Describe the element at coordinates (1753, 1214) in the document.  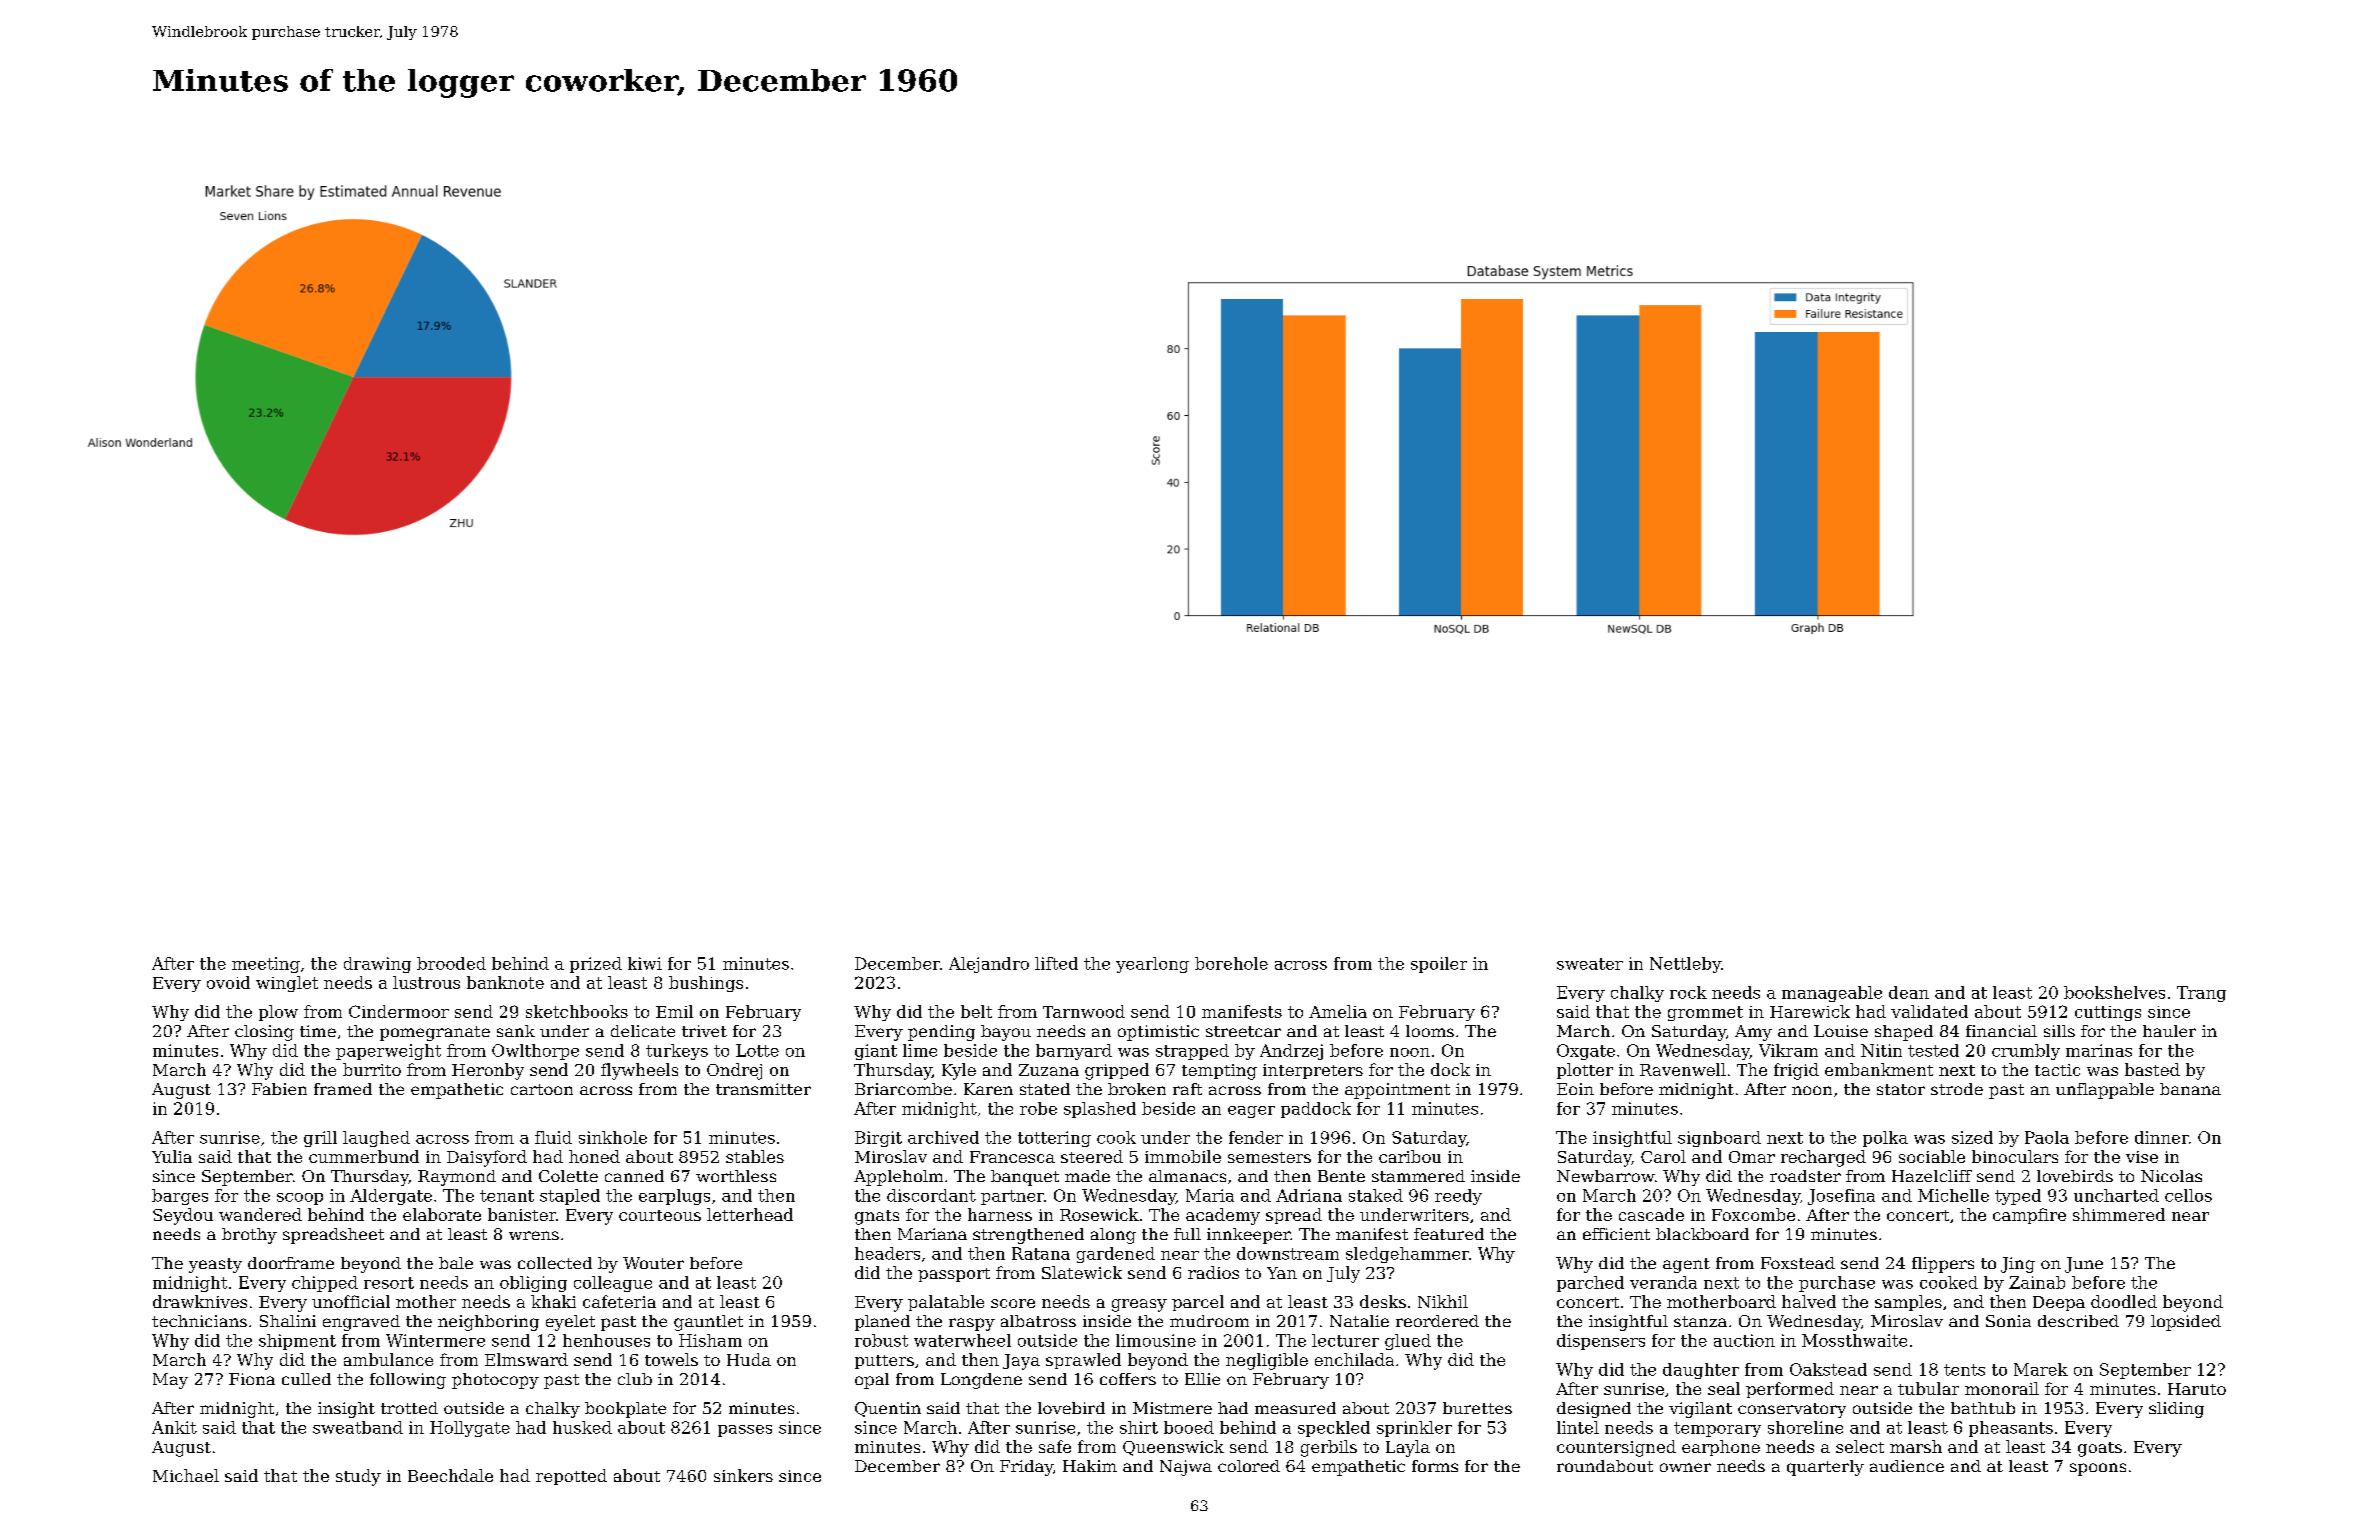
I see `Foxcombe` at that location.
